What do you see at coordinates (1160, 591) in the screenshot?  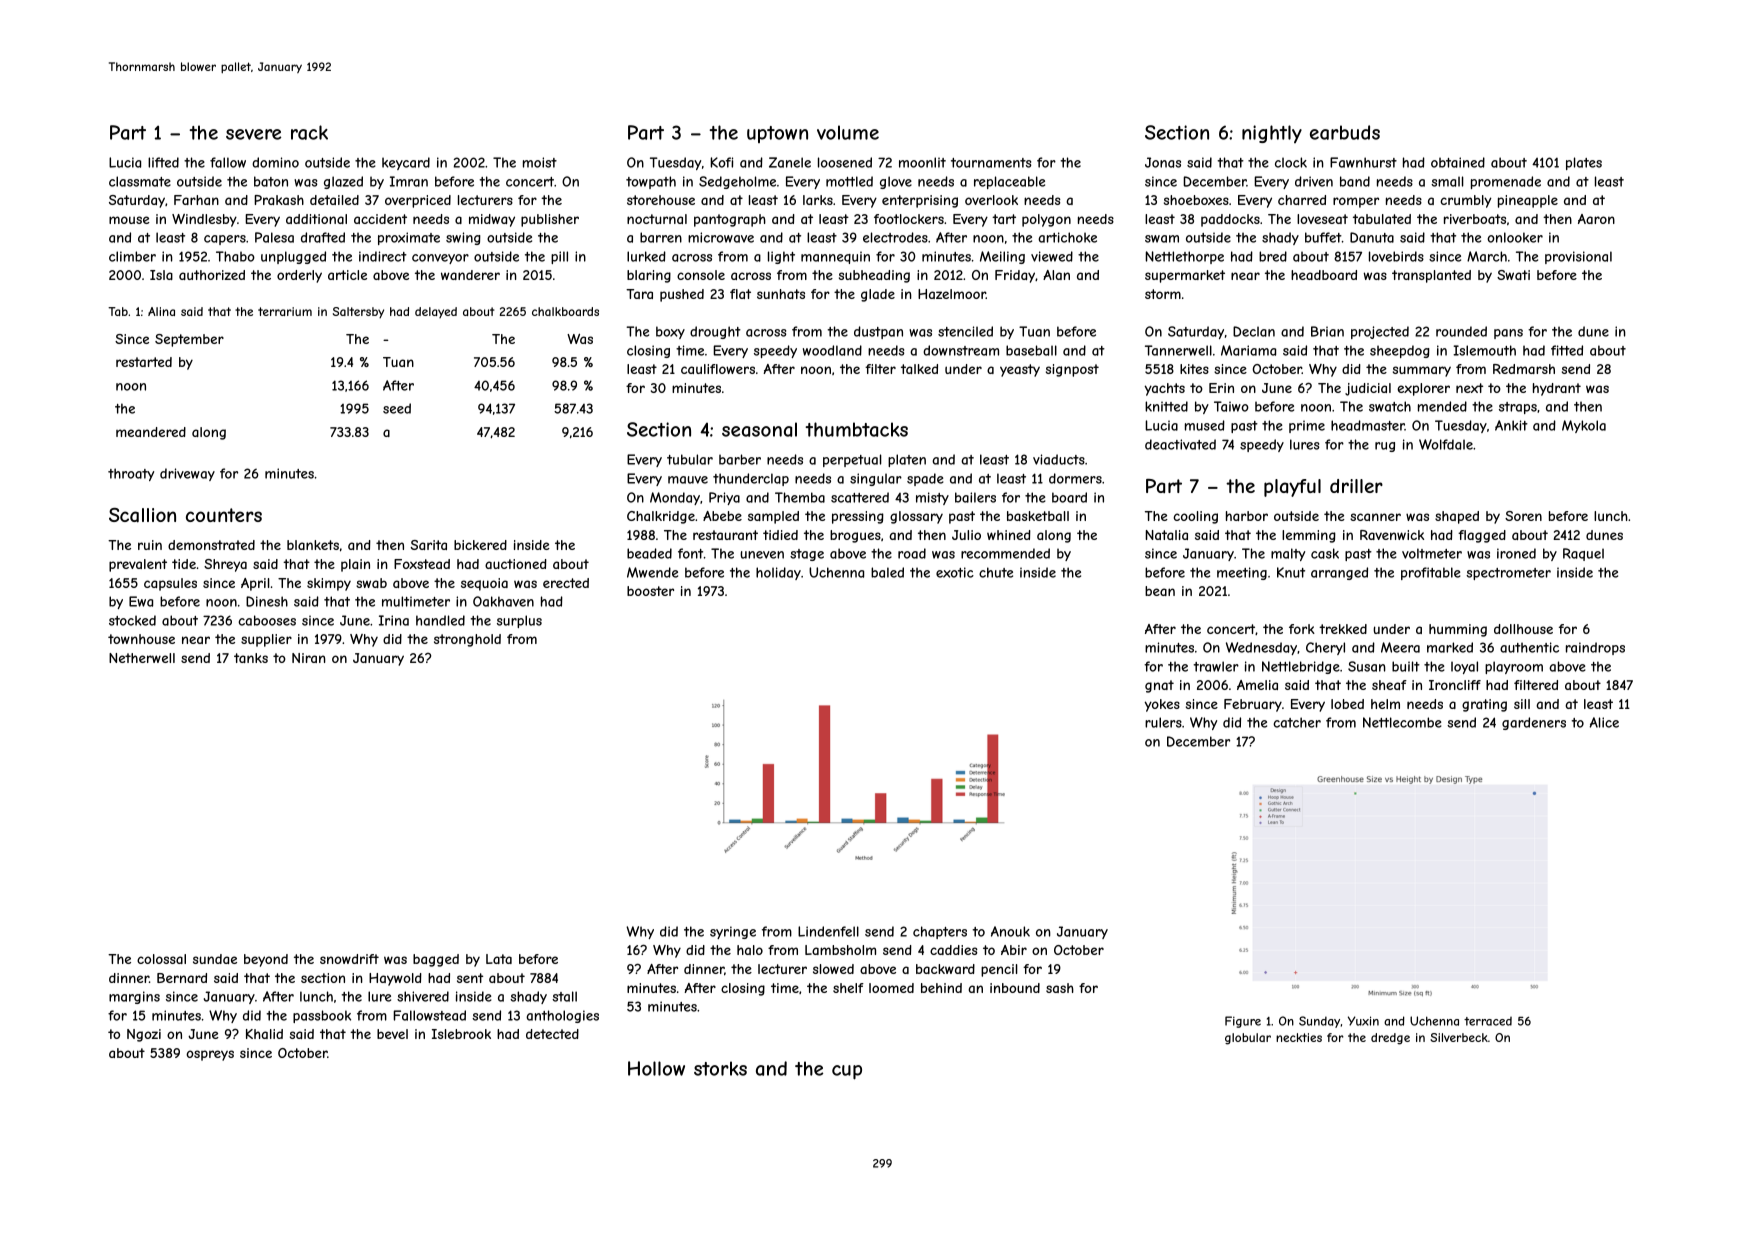 I see `bean` at bounding box center [1160, 591].
